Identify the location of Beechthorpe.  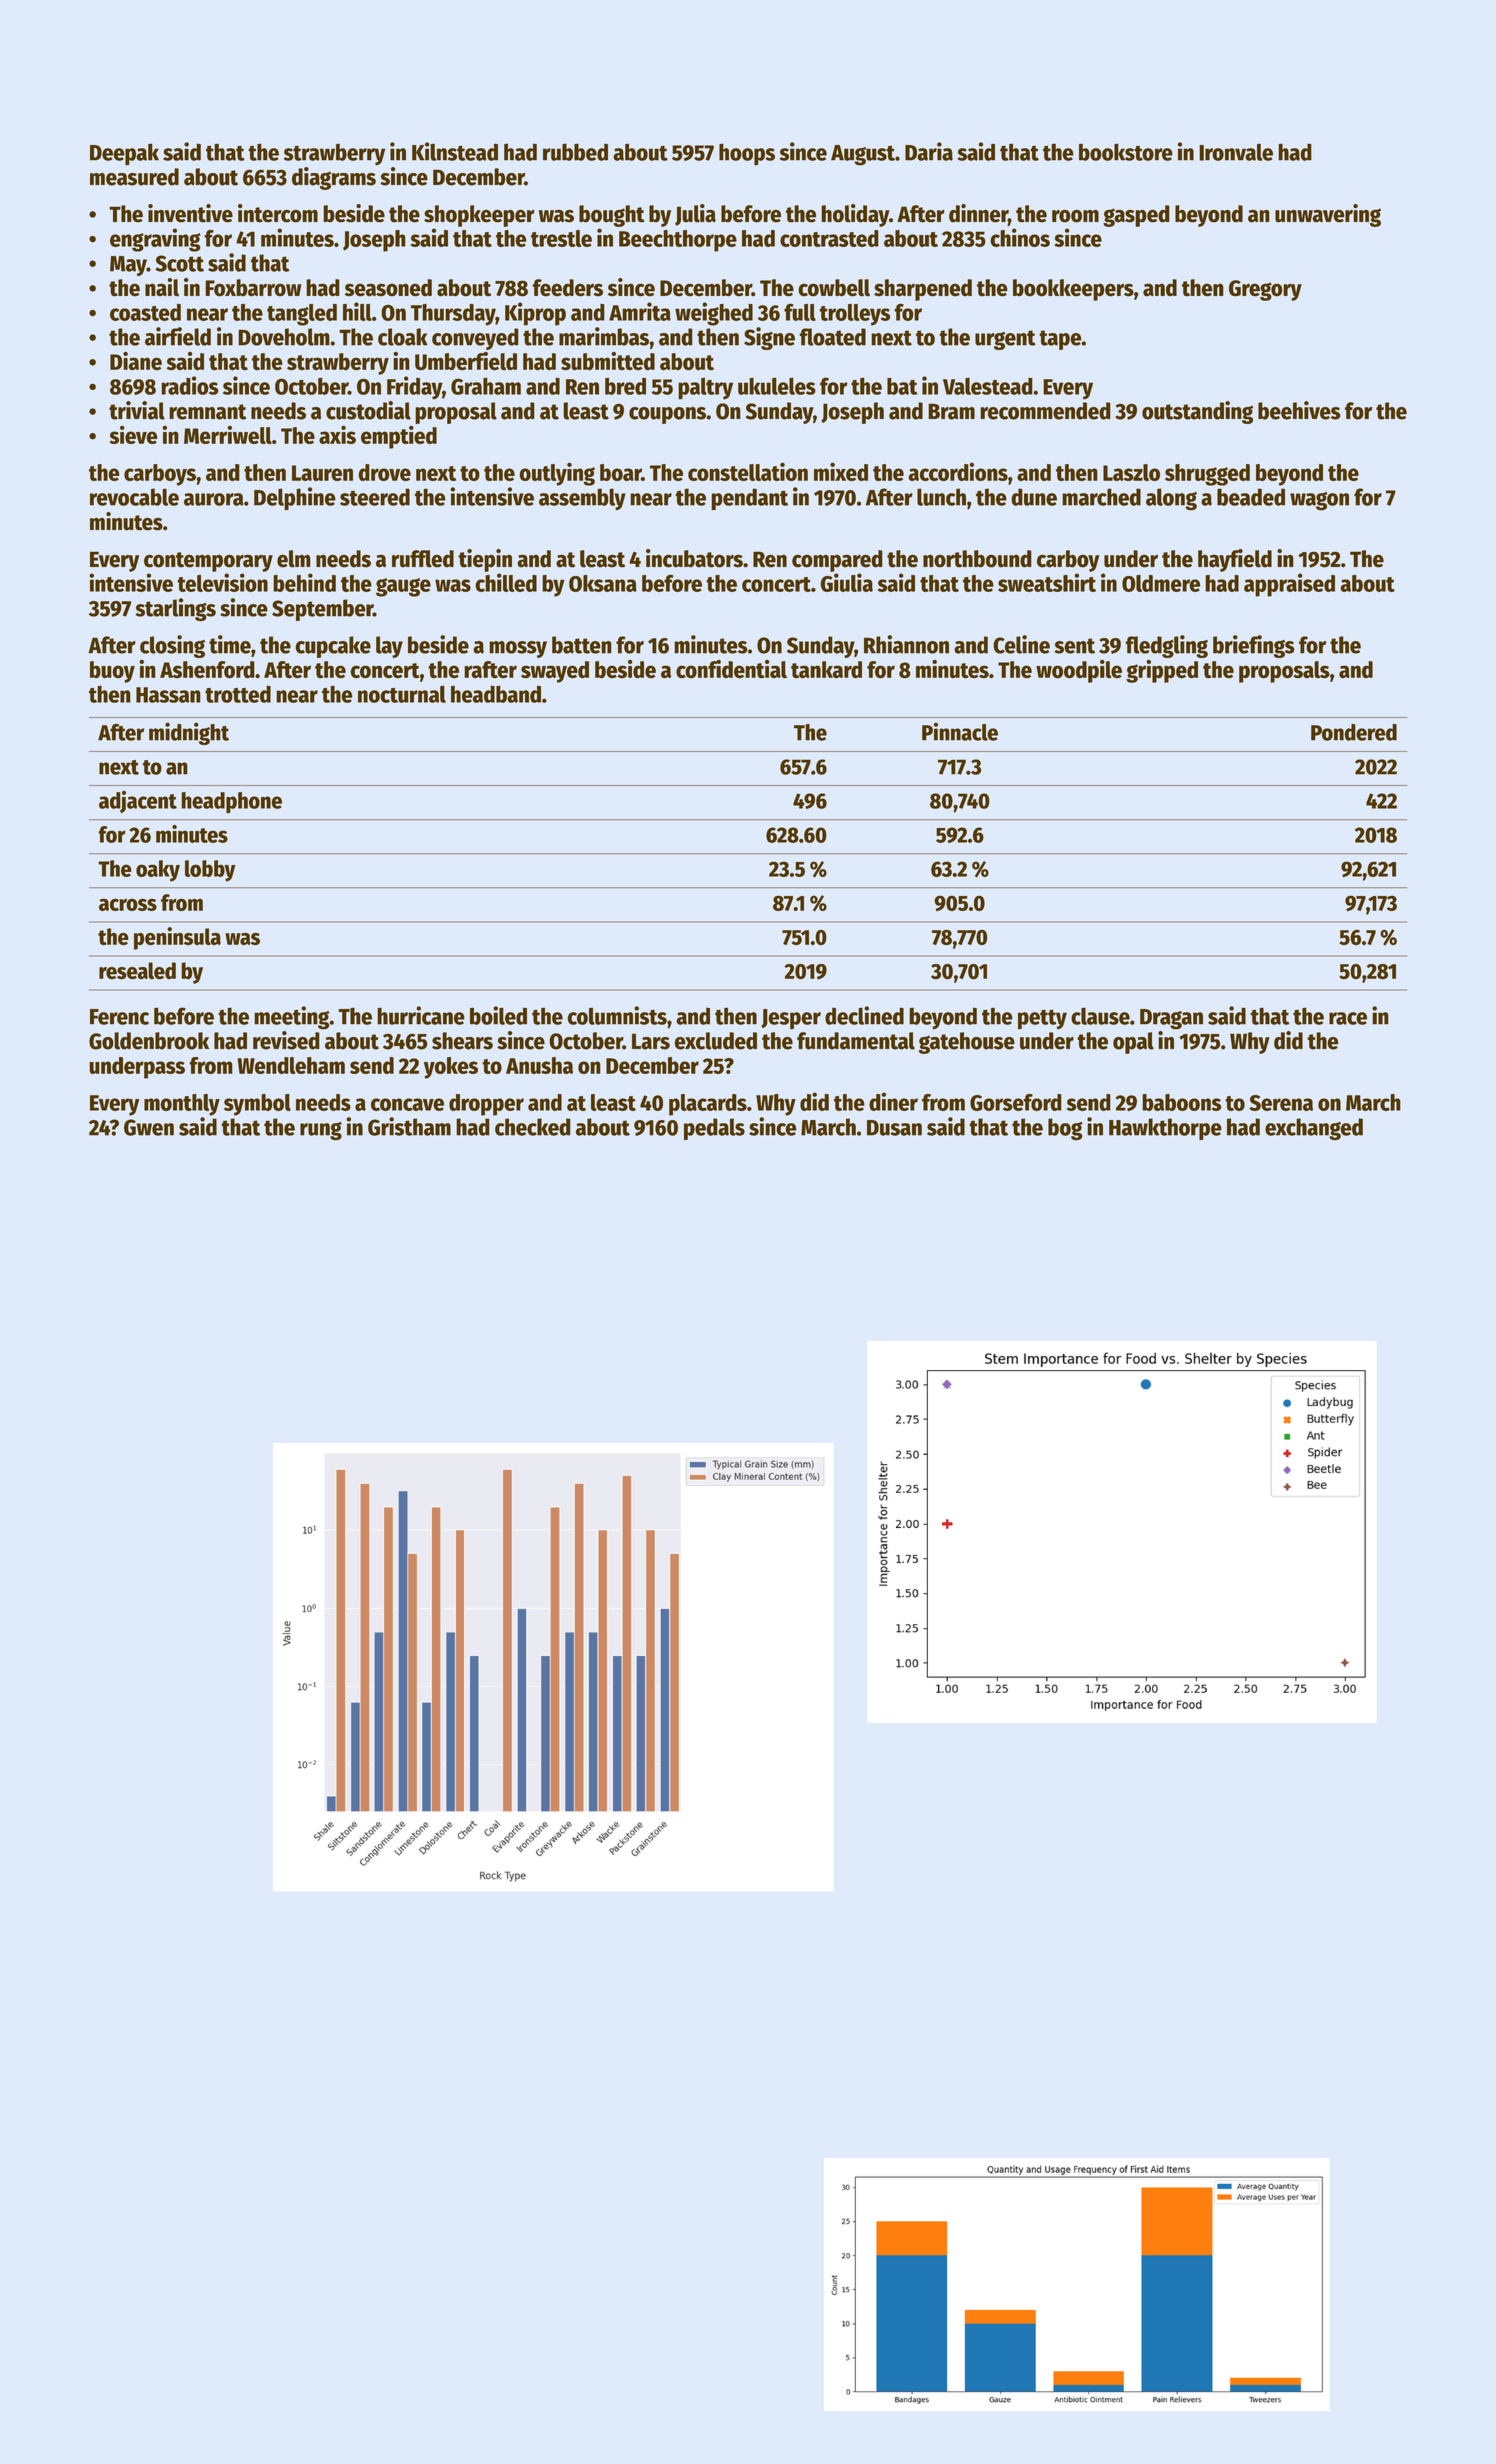
(678, 241).
